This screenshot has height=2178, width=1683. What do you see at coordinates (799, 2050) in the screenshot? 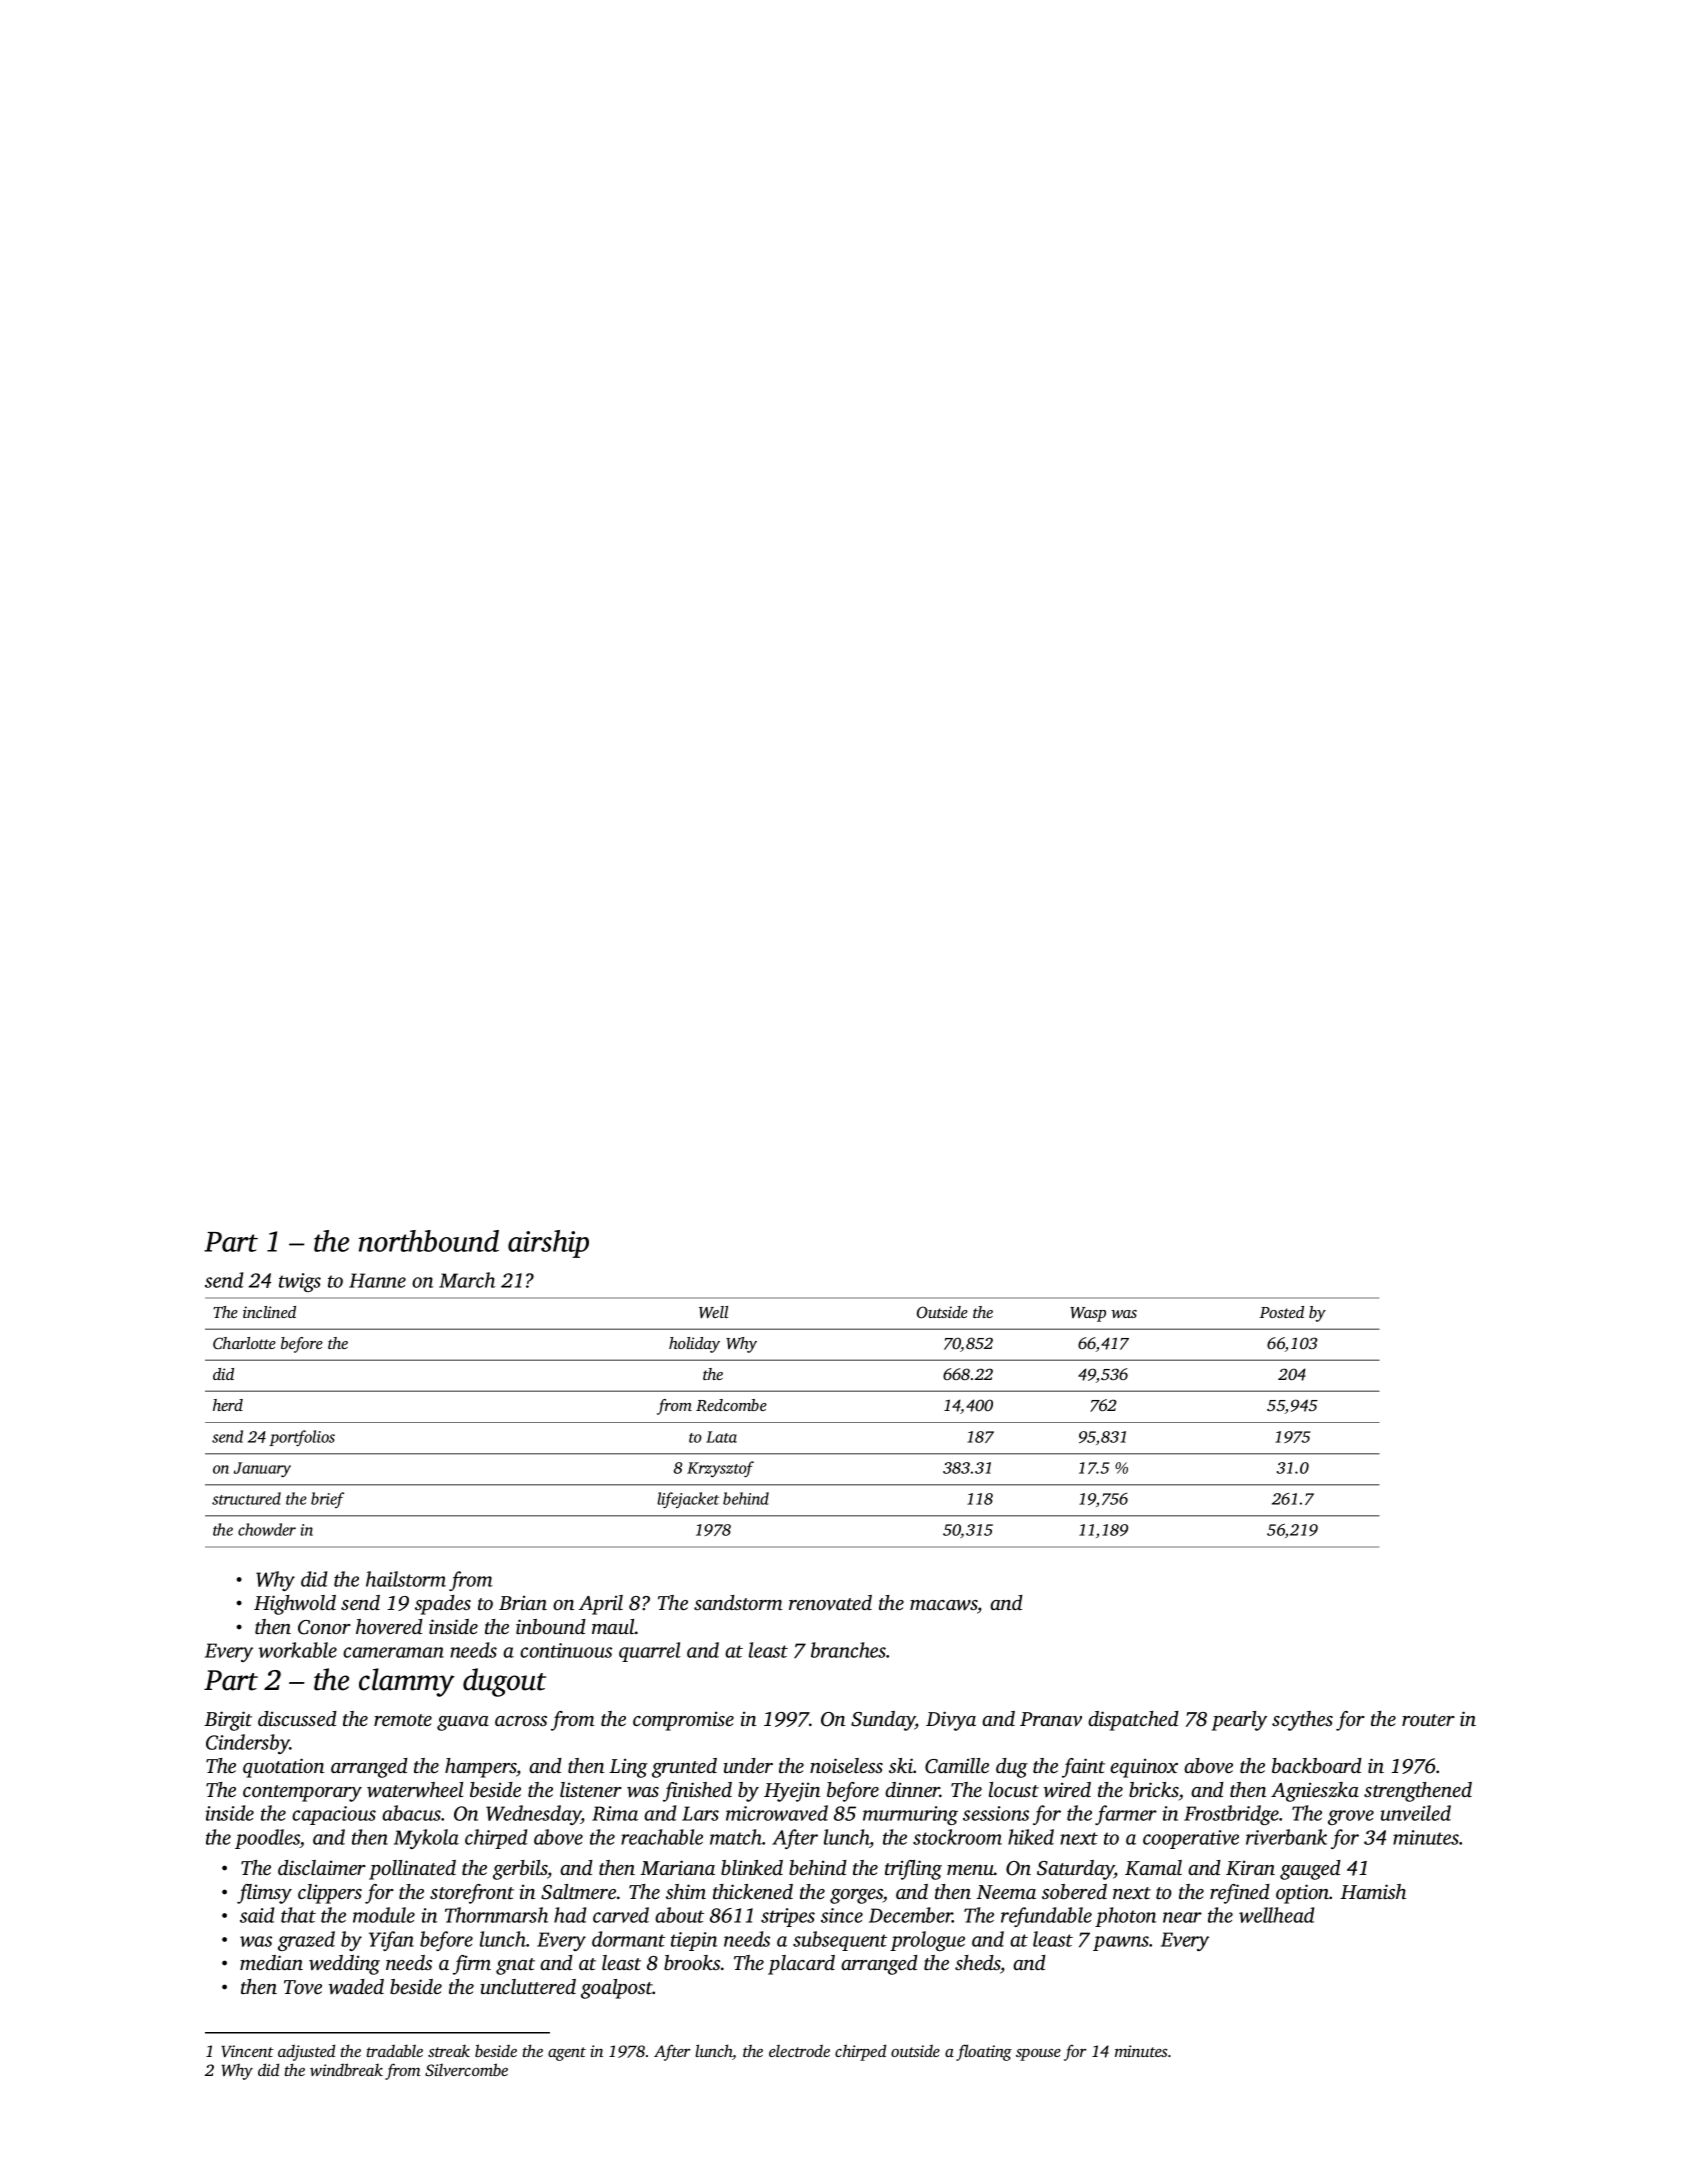
I see `electrode` at bounding box center [799, 2050].
